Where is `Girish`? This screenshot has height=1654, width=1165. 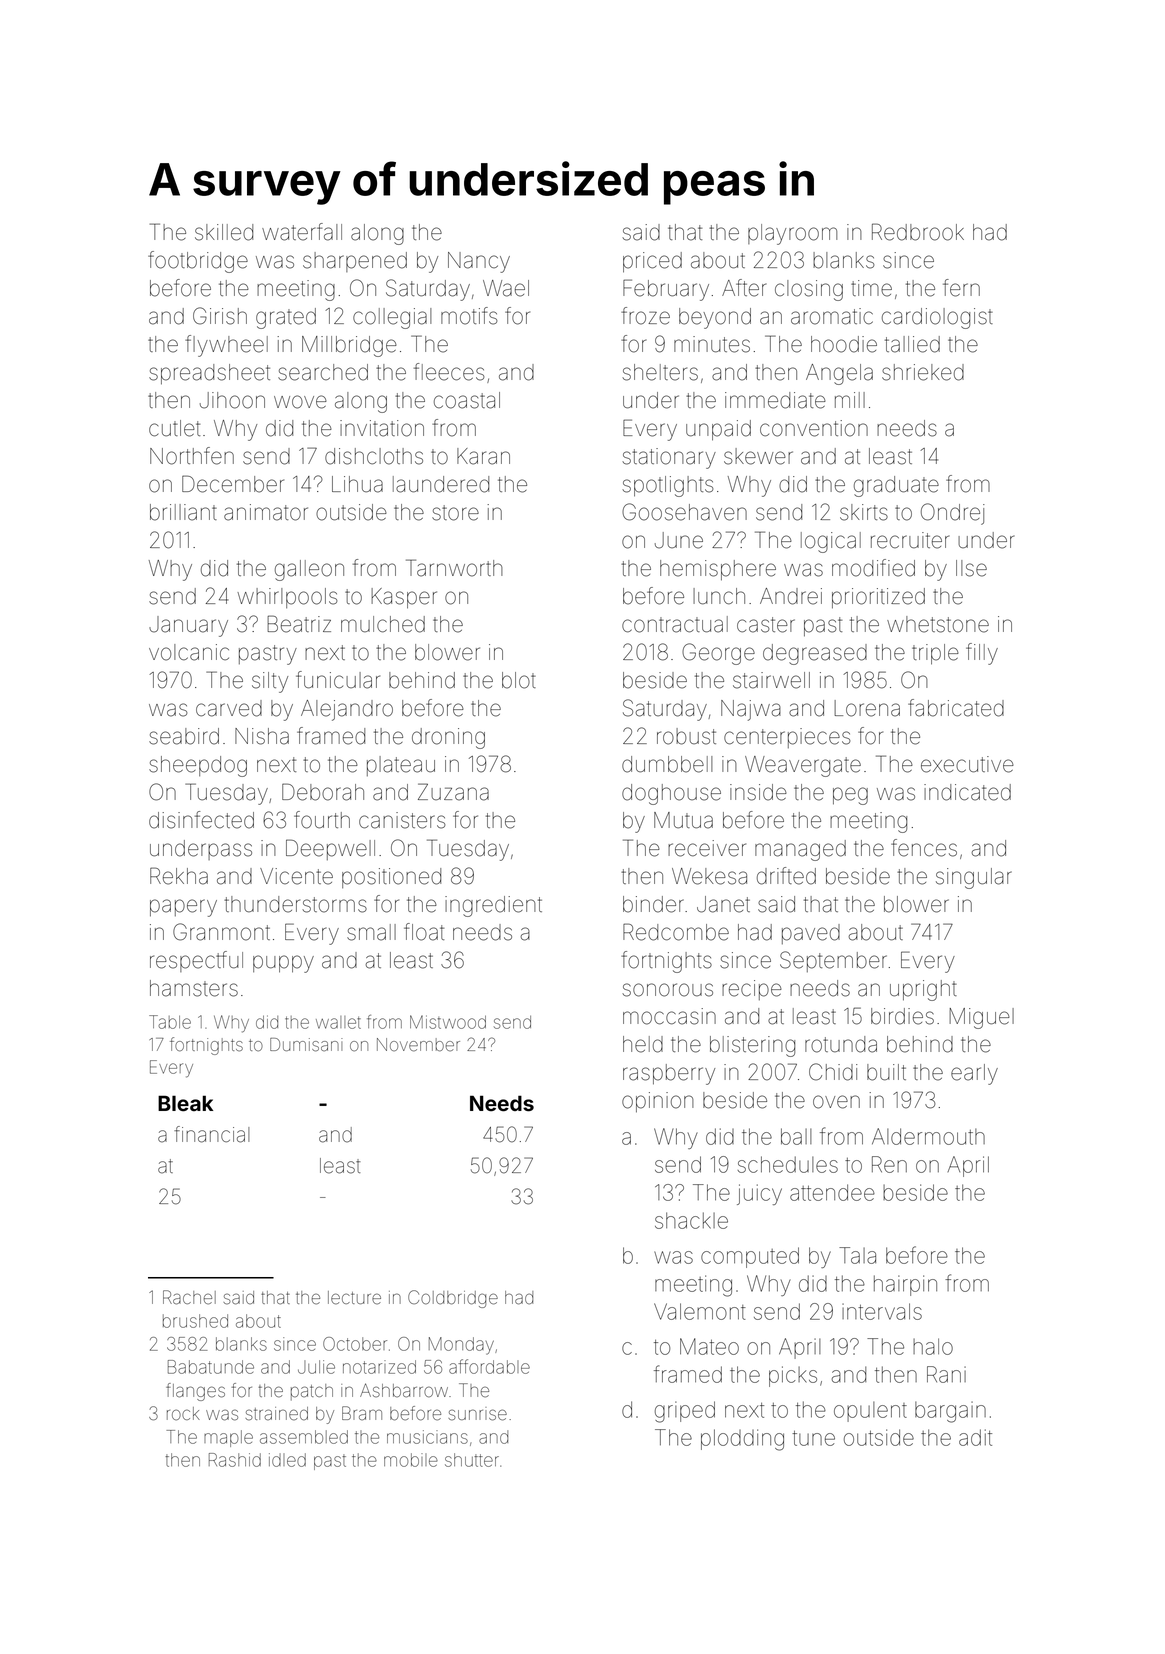
Girish is located at coordinates (220, 316).
